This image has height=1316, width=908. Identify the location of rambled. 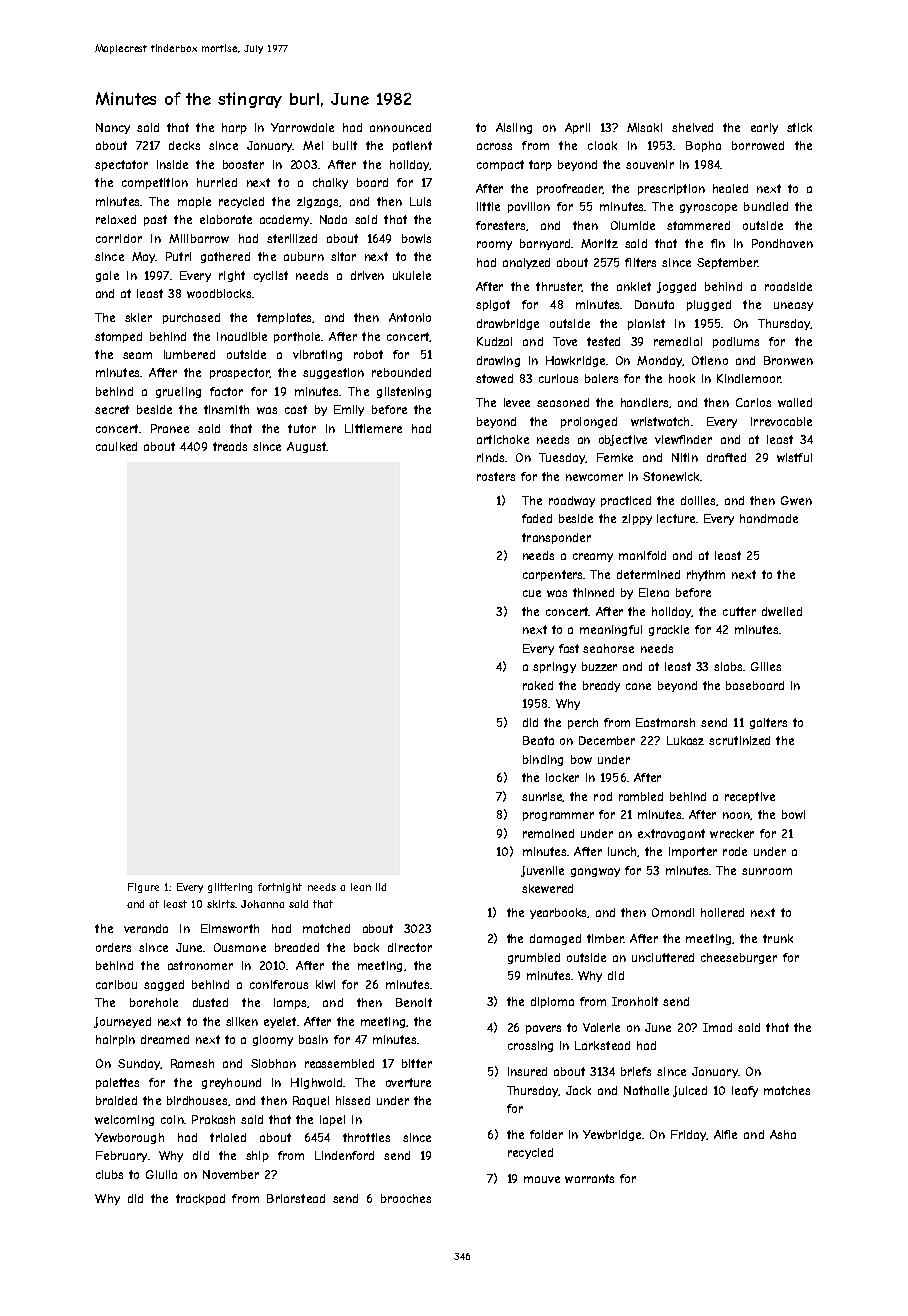
(641, 796).
